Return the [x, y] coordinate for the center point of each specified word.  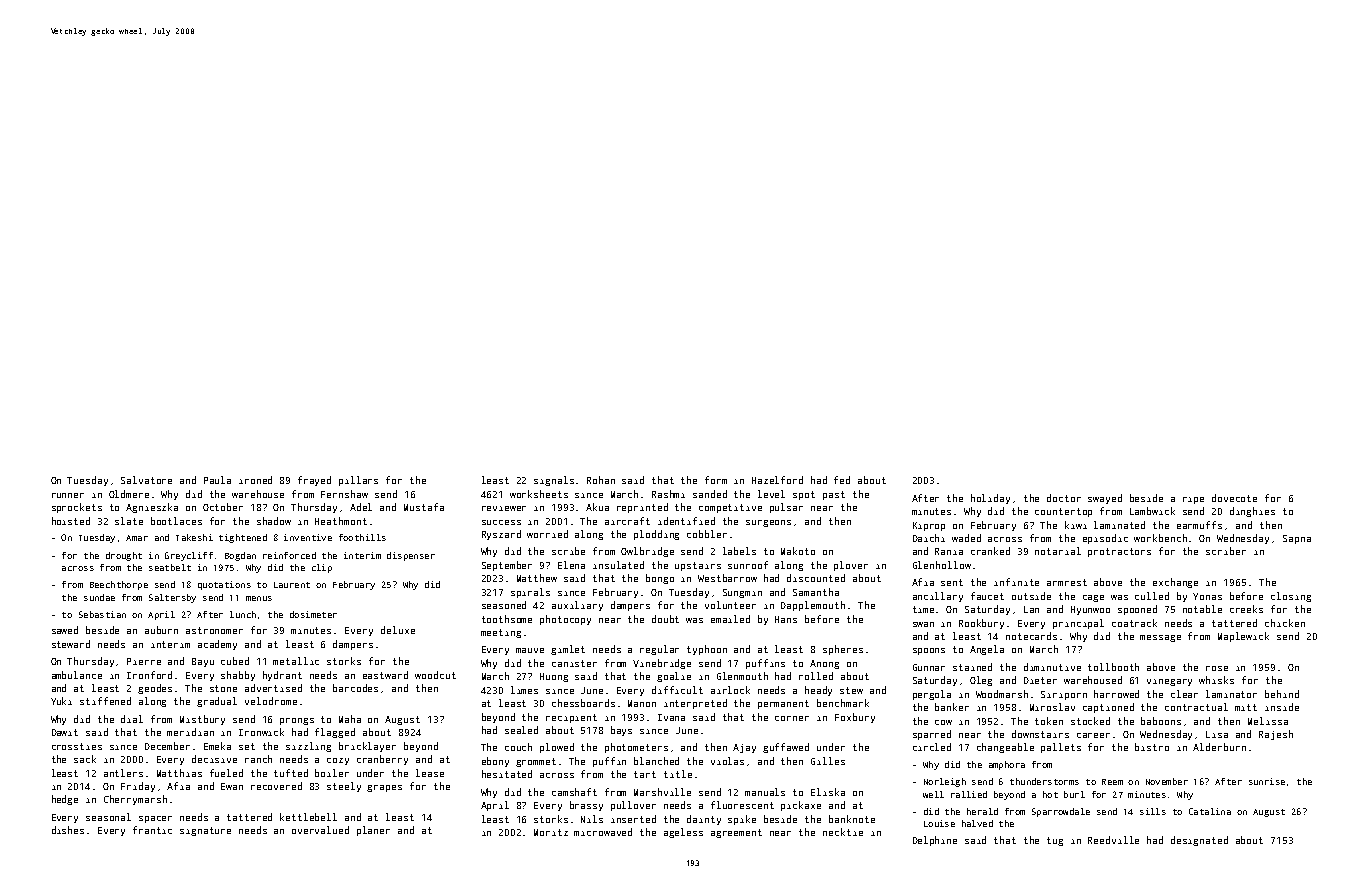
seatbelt [170, 567]
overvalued [320, 830]
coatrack [1134, 623]
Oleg [981, 681]
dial [132, 719]
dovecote [1234, 498]
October [223, 507]
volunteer [730, 605]
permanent [783, 704]
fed [842, 480]
